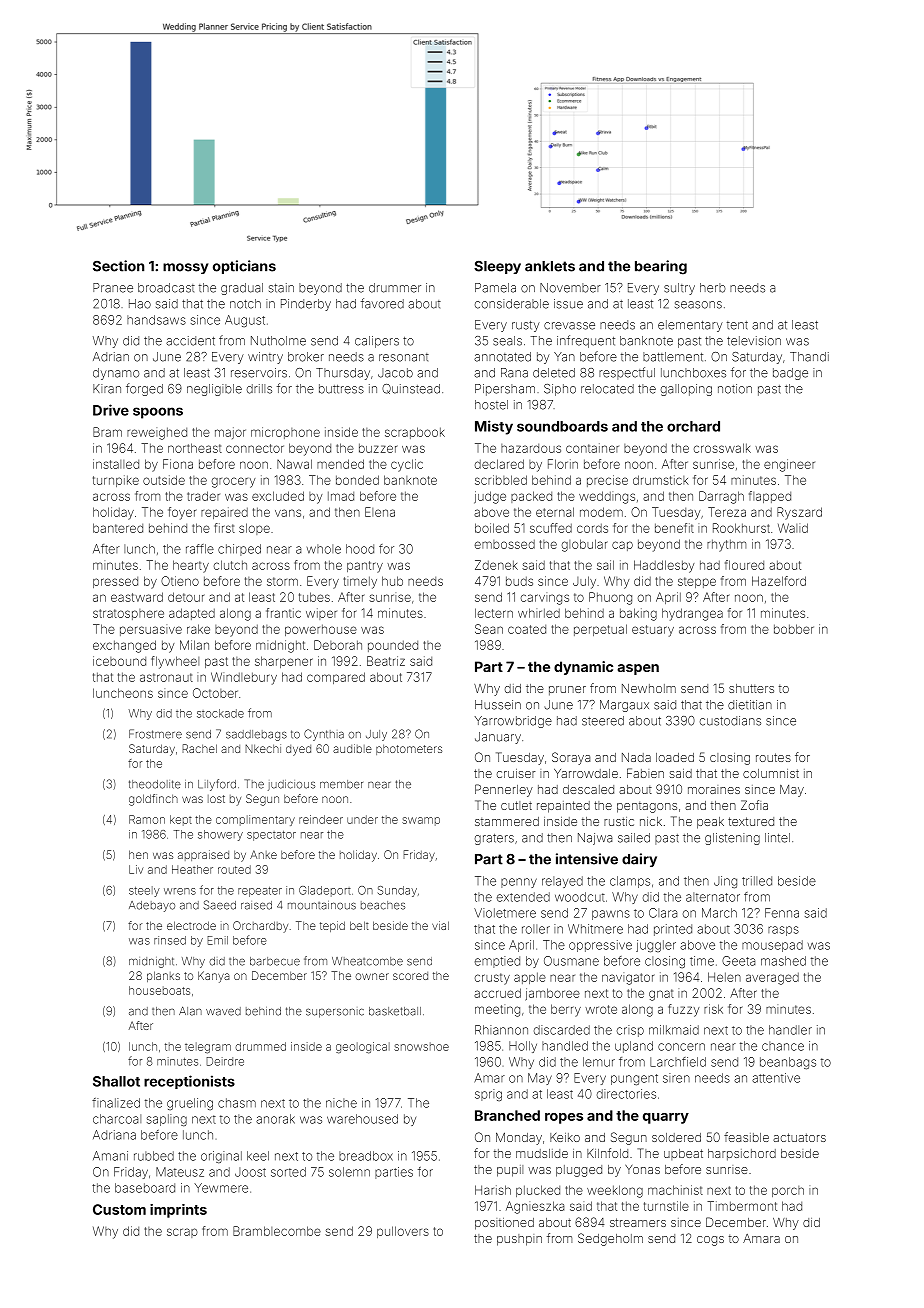 The height and width of the screenshot is (1308, 924). What do you see at coordinates (403, 1232) in the screenshot?
I see `pullovers` at bounding box center [403, 1232].
